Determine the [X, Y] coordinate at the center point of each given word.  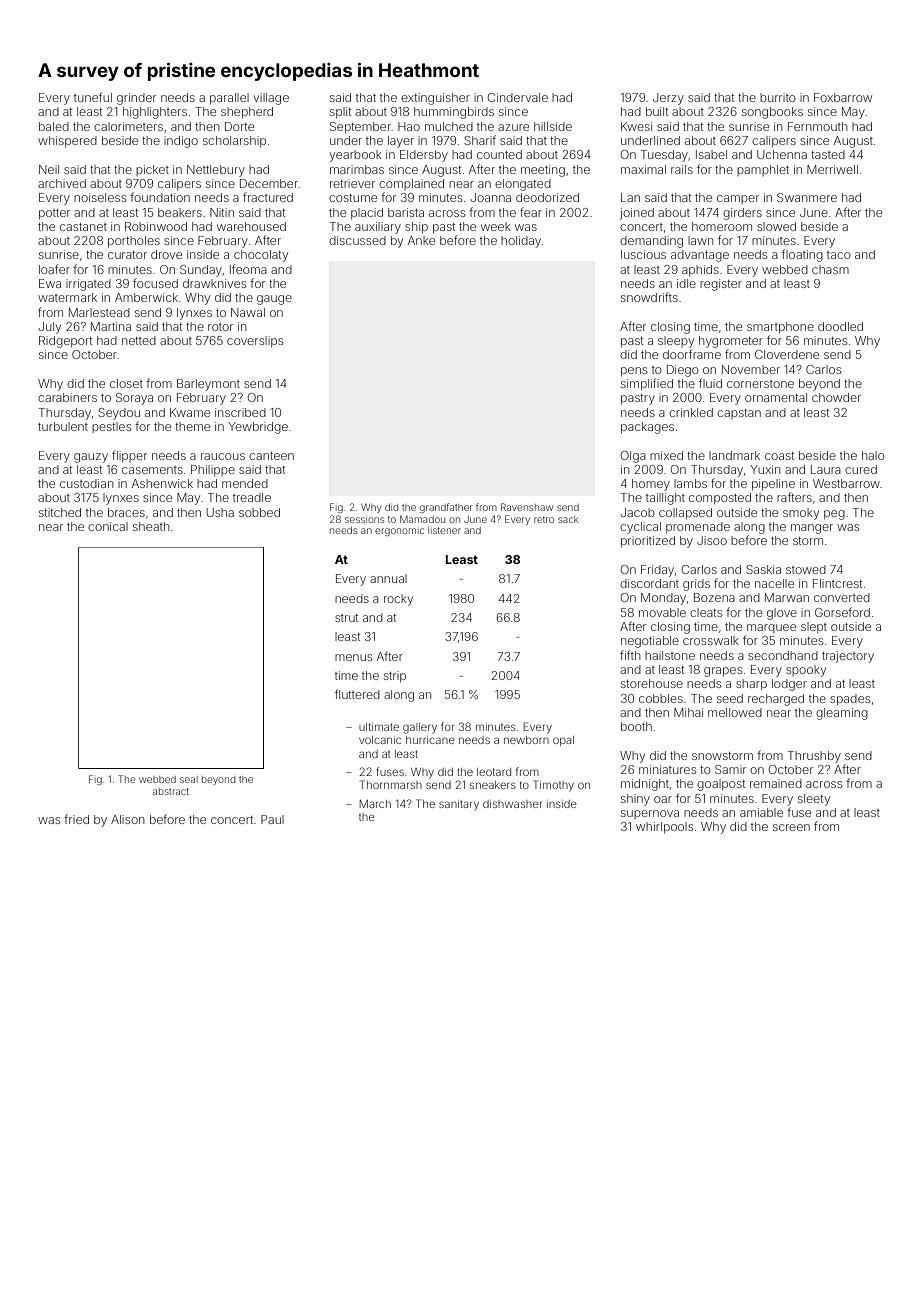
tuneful [93, 97]
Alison [127, 819]
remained [776, 783]
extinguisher [435, 99]
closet [126, 383]
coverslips [255, 342]
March [375, 804]
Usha [220, 512]
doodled [840, 326]
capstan [739, 414]
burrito [778, 97]
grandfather [446, 508]
